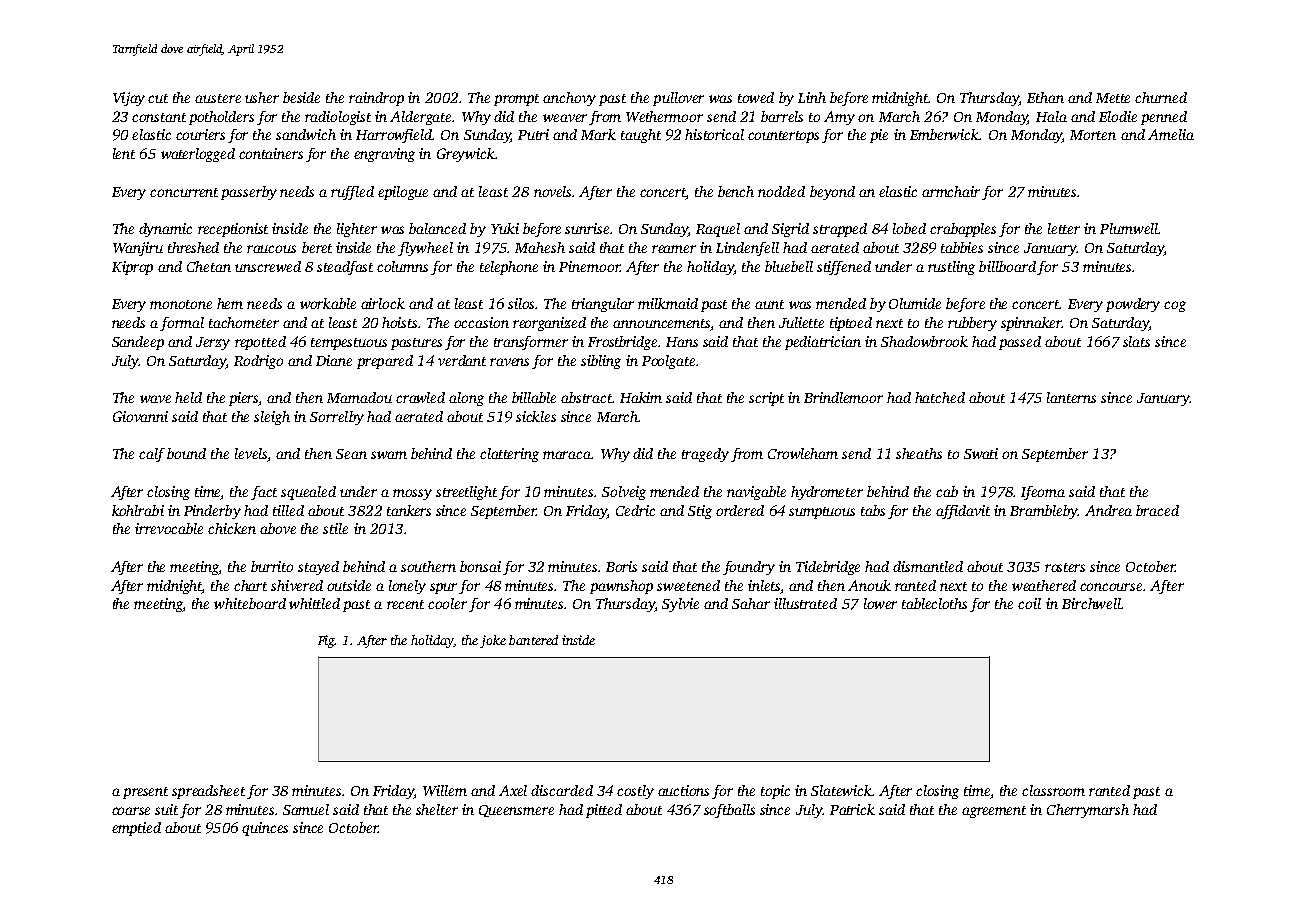  Describe the element at coordinates (683, 790) in the screenshot. I see `auctions` at that location.
